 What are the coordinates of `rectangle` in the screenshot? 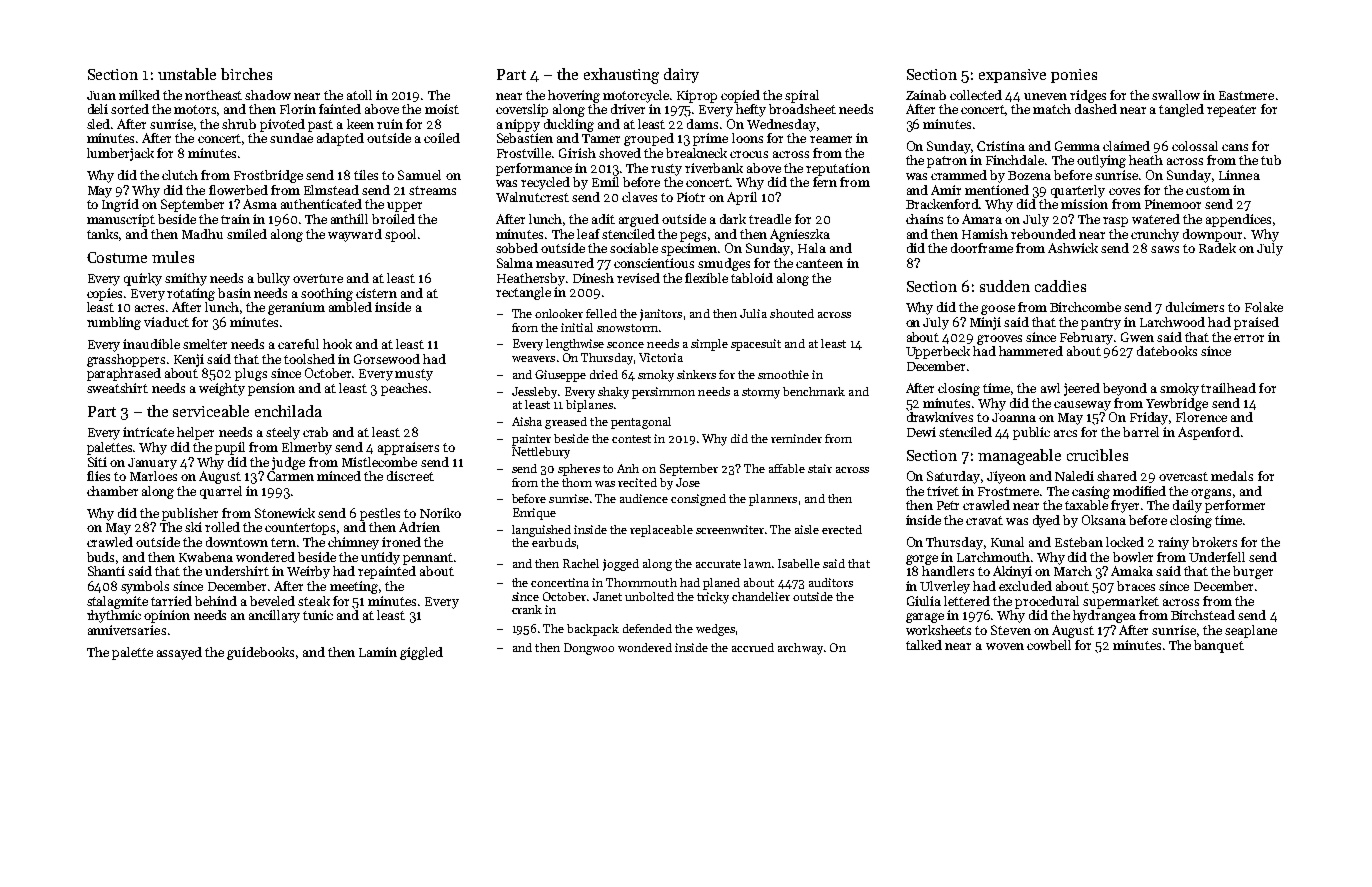 It's located at (523, 293).
